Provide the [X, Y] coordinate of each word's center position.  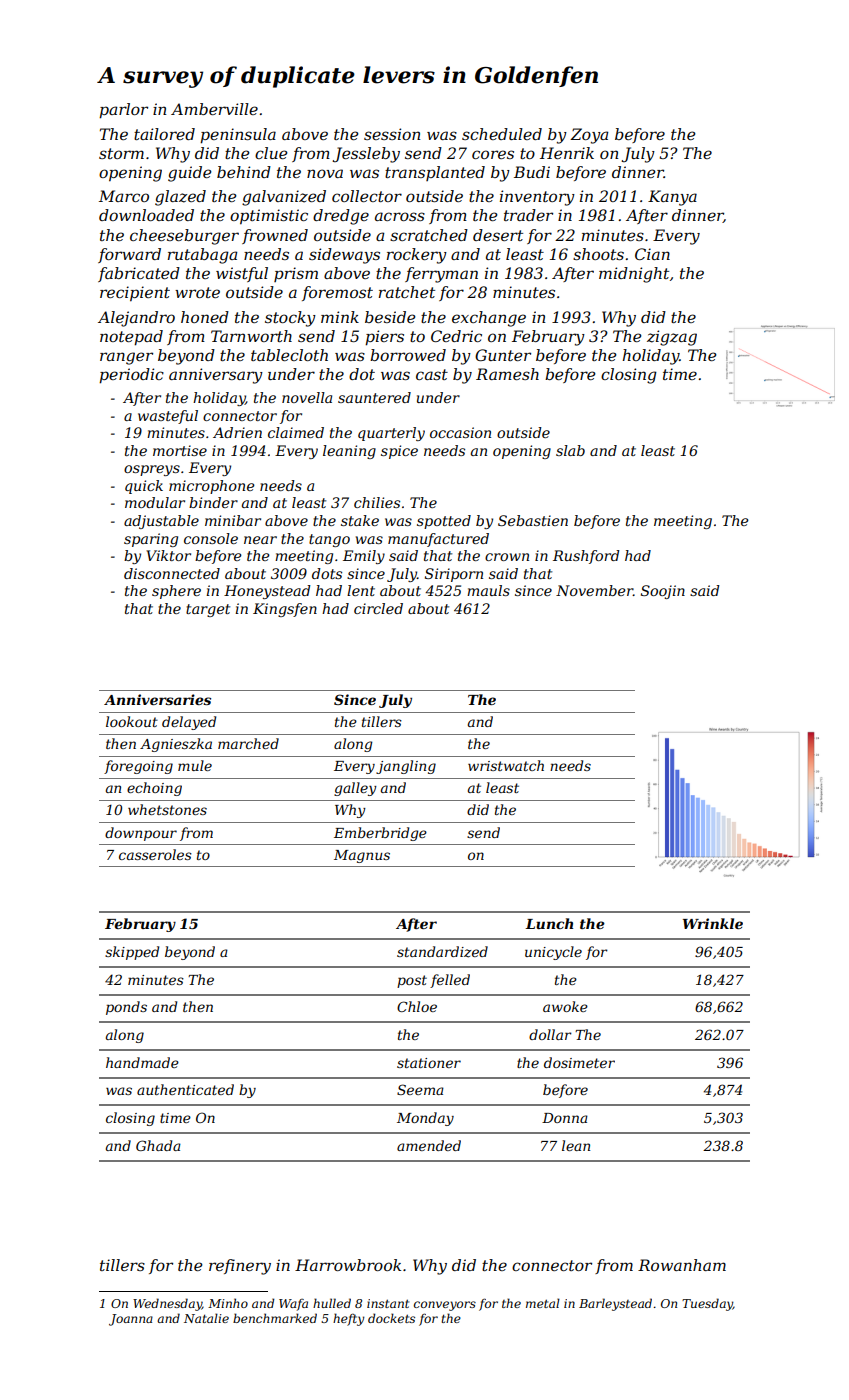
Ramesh [507, 374]
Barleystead [615, 1304]
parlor [123, 111]
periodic [131, 376]
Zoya [589, 136]
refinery [240, 1267]
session [392, 134]
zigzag [672, 338]
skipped [132, 953]
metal [543, 1303]
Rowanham [682, 1265]
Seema [420, 1089]
